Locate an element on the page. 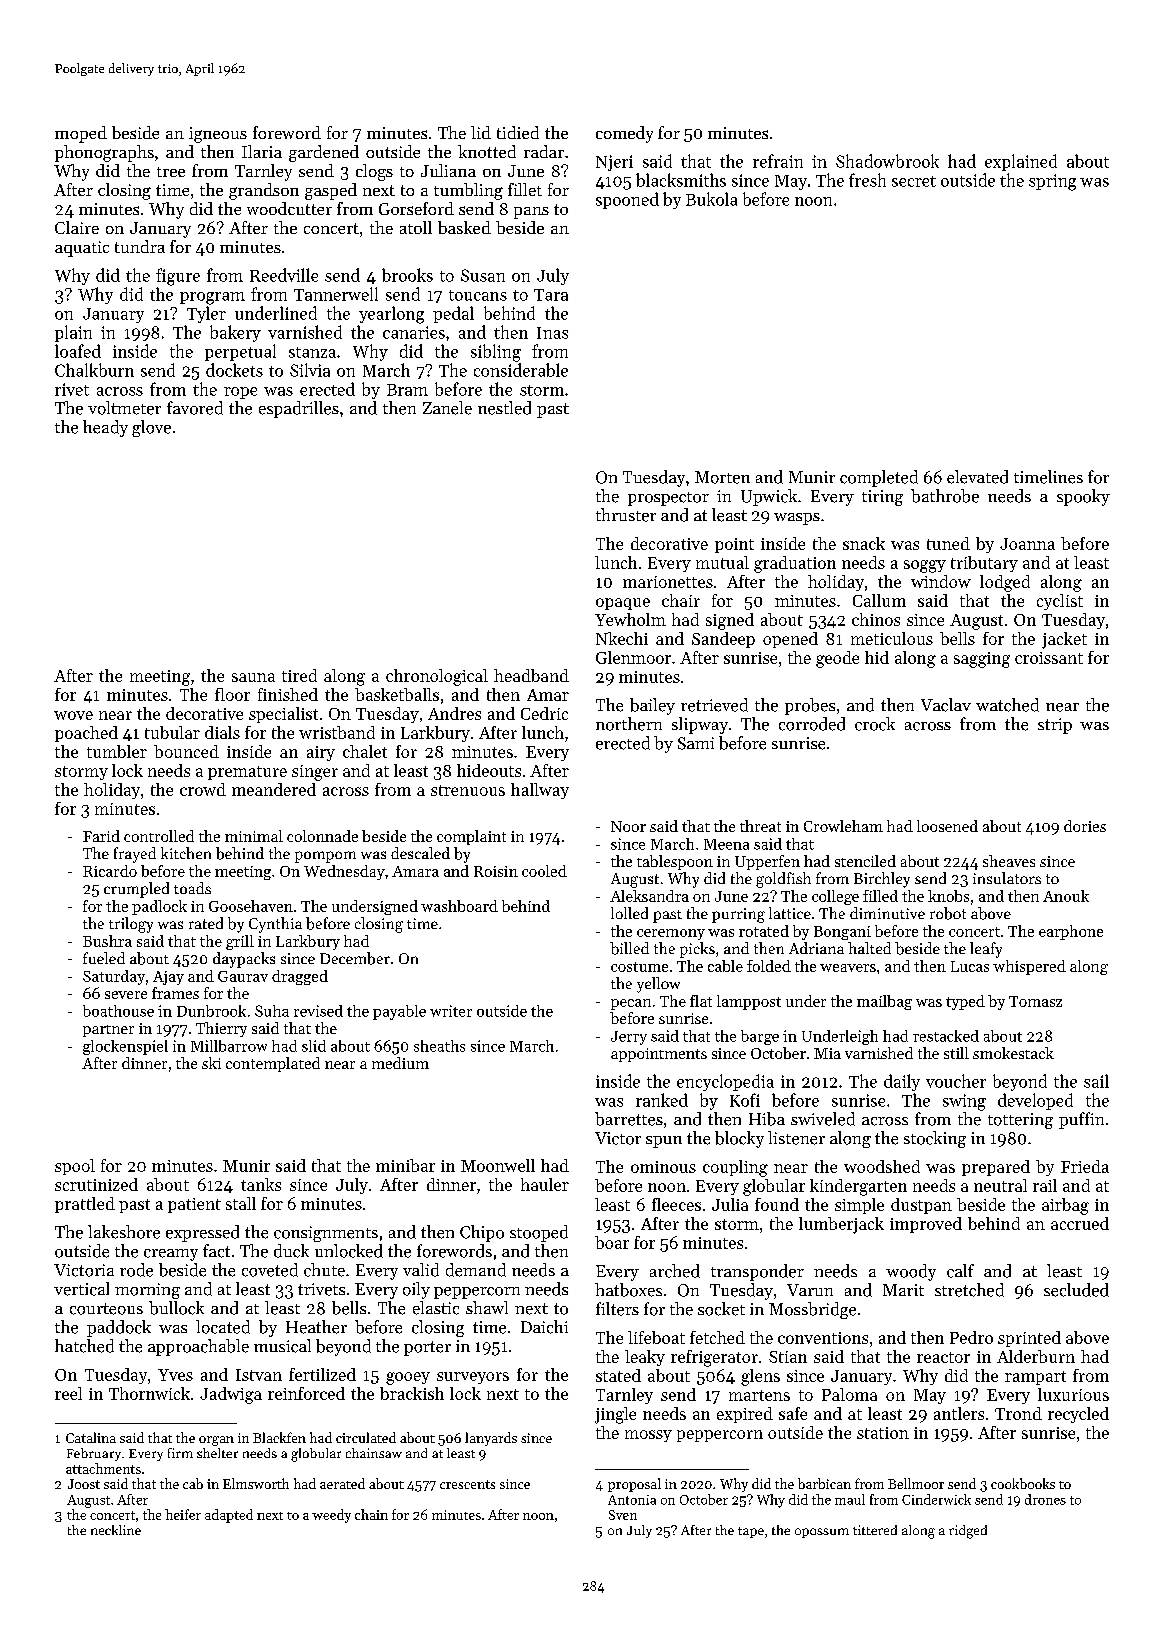 The width and height of the document is (1164, 1646). nestled is located at coordinates (504, 408).
